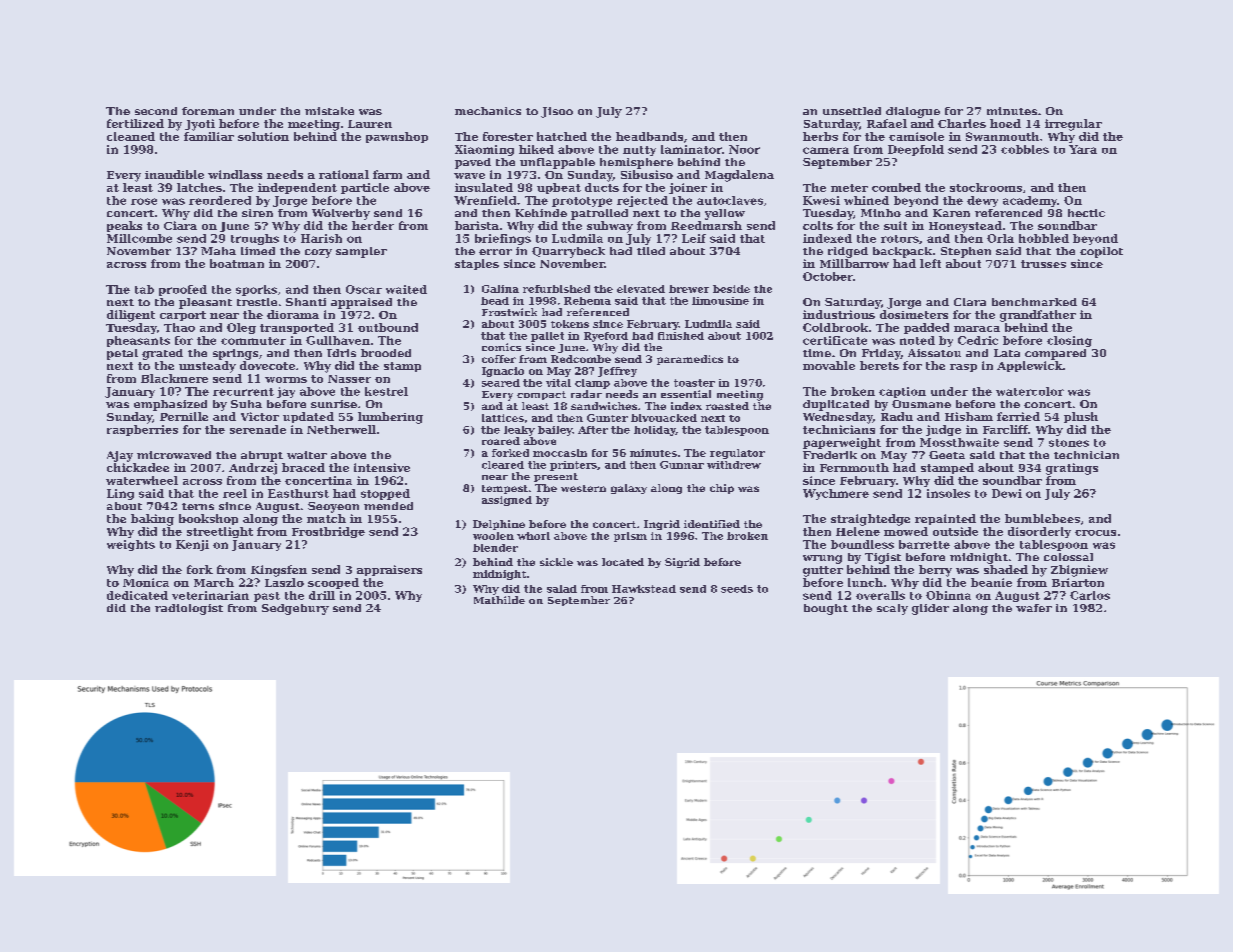 The image size is (1233, 952). I want to click on mistake, so click(329, 111).
